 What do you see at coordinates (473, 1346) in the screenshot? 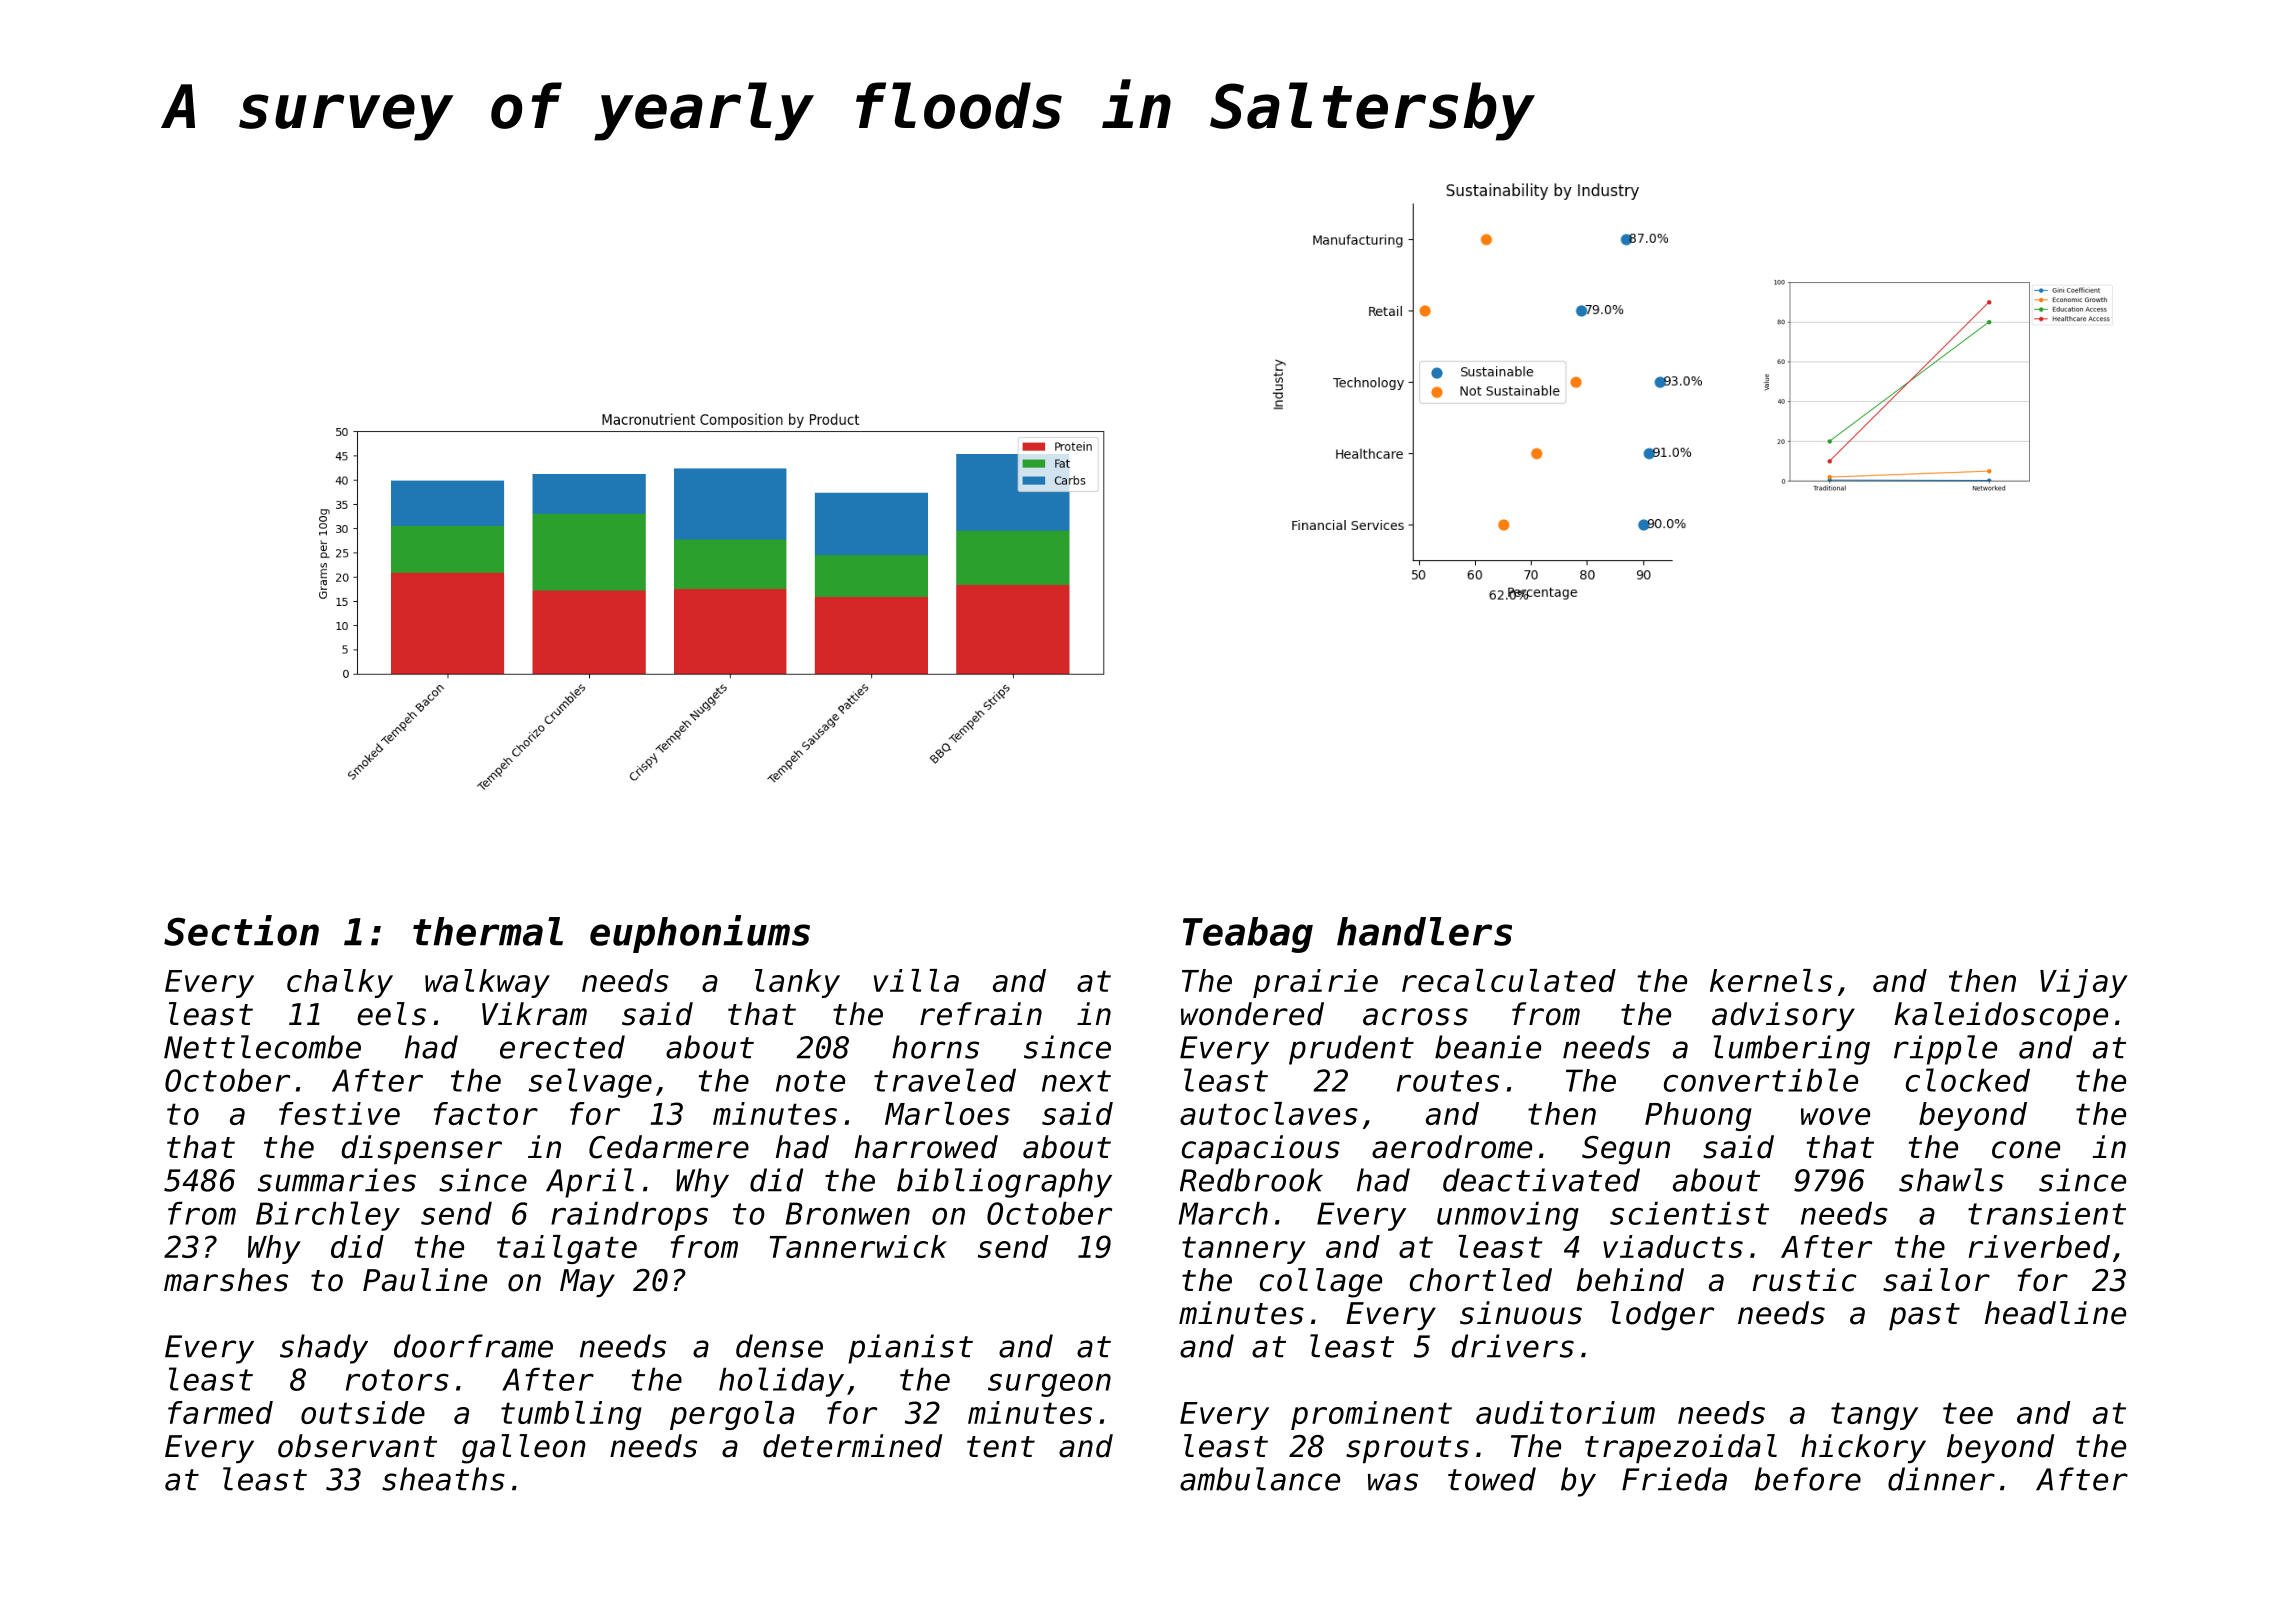
I see `doorframe` at bounding box center [473, 1346].
